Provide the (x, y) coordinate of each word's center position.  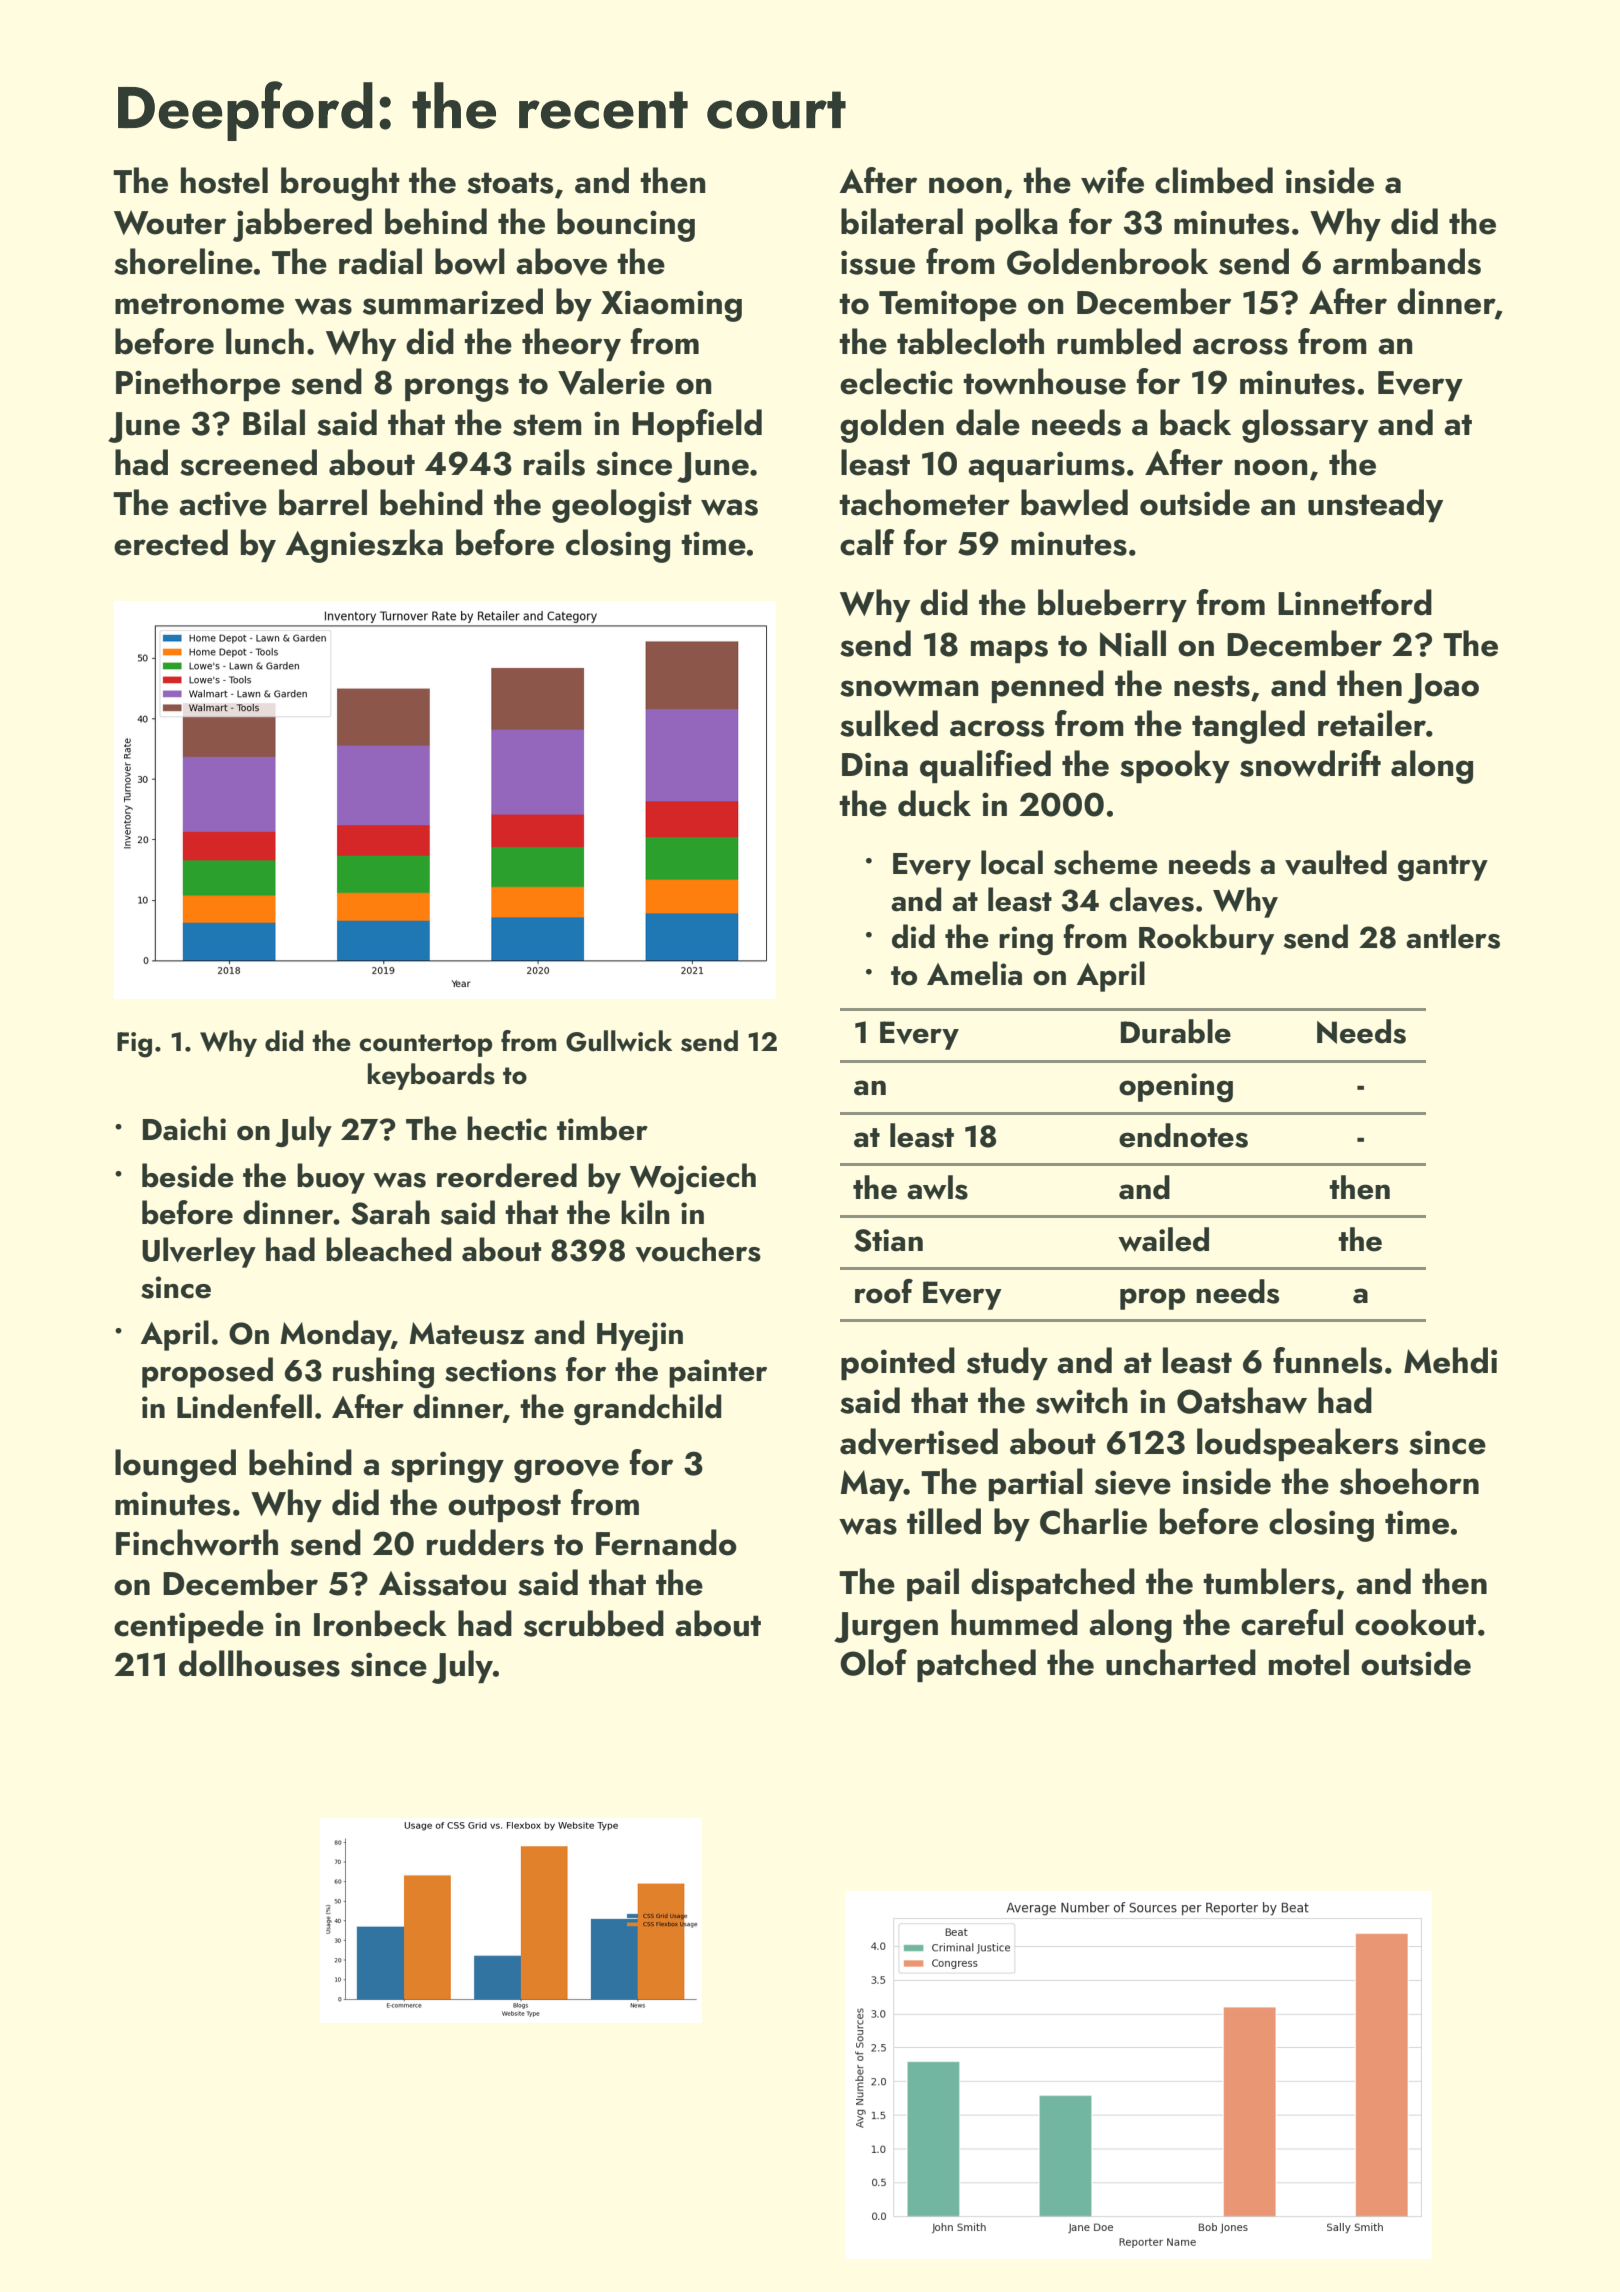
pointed (898, 1363)
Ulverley (199, 1252)
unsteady (1375, 505)
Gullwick (619, 1041)
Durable (1176, 1031)
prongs (457, 390)
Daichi (184, 1128)
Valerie (611, 381)
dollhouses (259, 1663)
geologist (622, 506)
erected (171, 542)
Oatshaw (1242, 1400)
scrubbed (594, 1623)
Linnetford (1355, 602)
